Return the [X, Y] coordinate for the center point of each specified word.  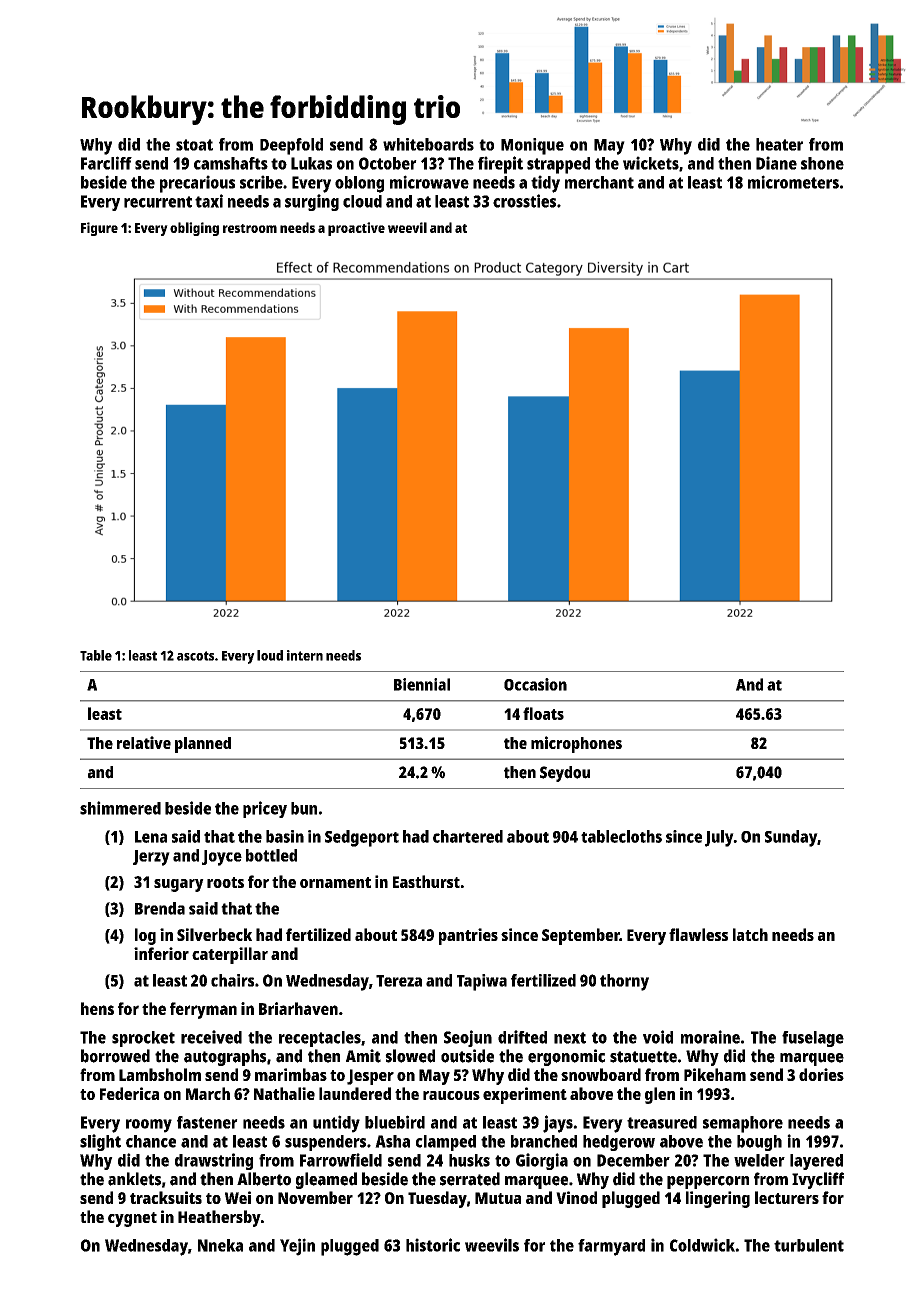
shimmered [120, 808]
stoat [194, 145]
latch [750, 934]
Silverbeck [214, 934]
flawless [698, 934]
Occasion [535, 684]
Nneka [220, 1245]
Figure [99, 229]
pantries [468, 936]
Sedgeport [362, 838]
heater [779, 144]
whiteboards [428, 144]
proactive [356, 229]
